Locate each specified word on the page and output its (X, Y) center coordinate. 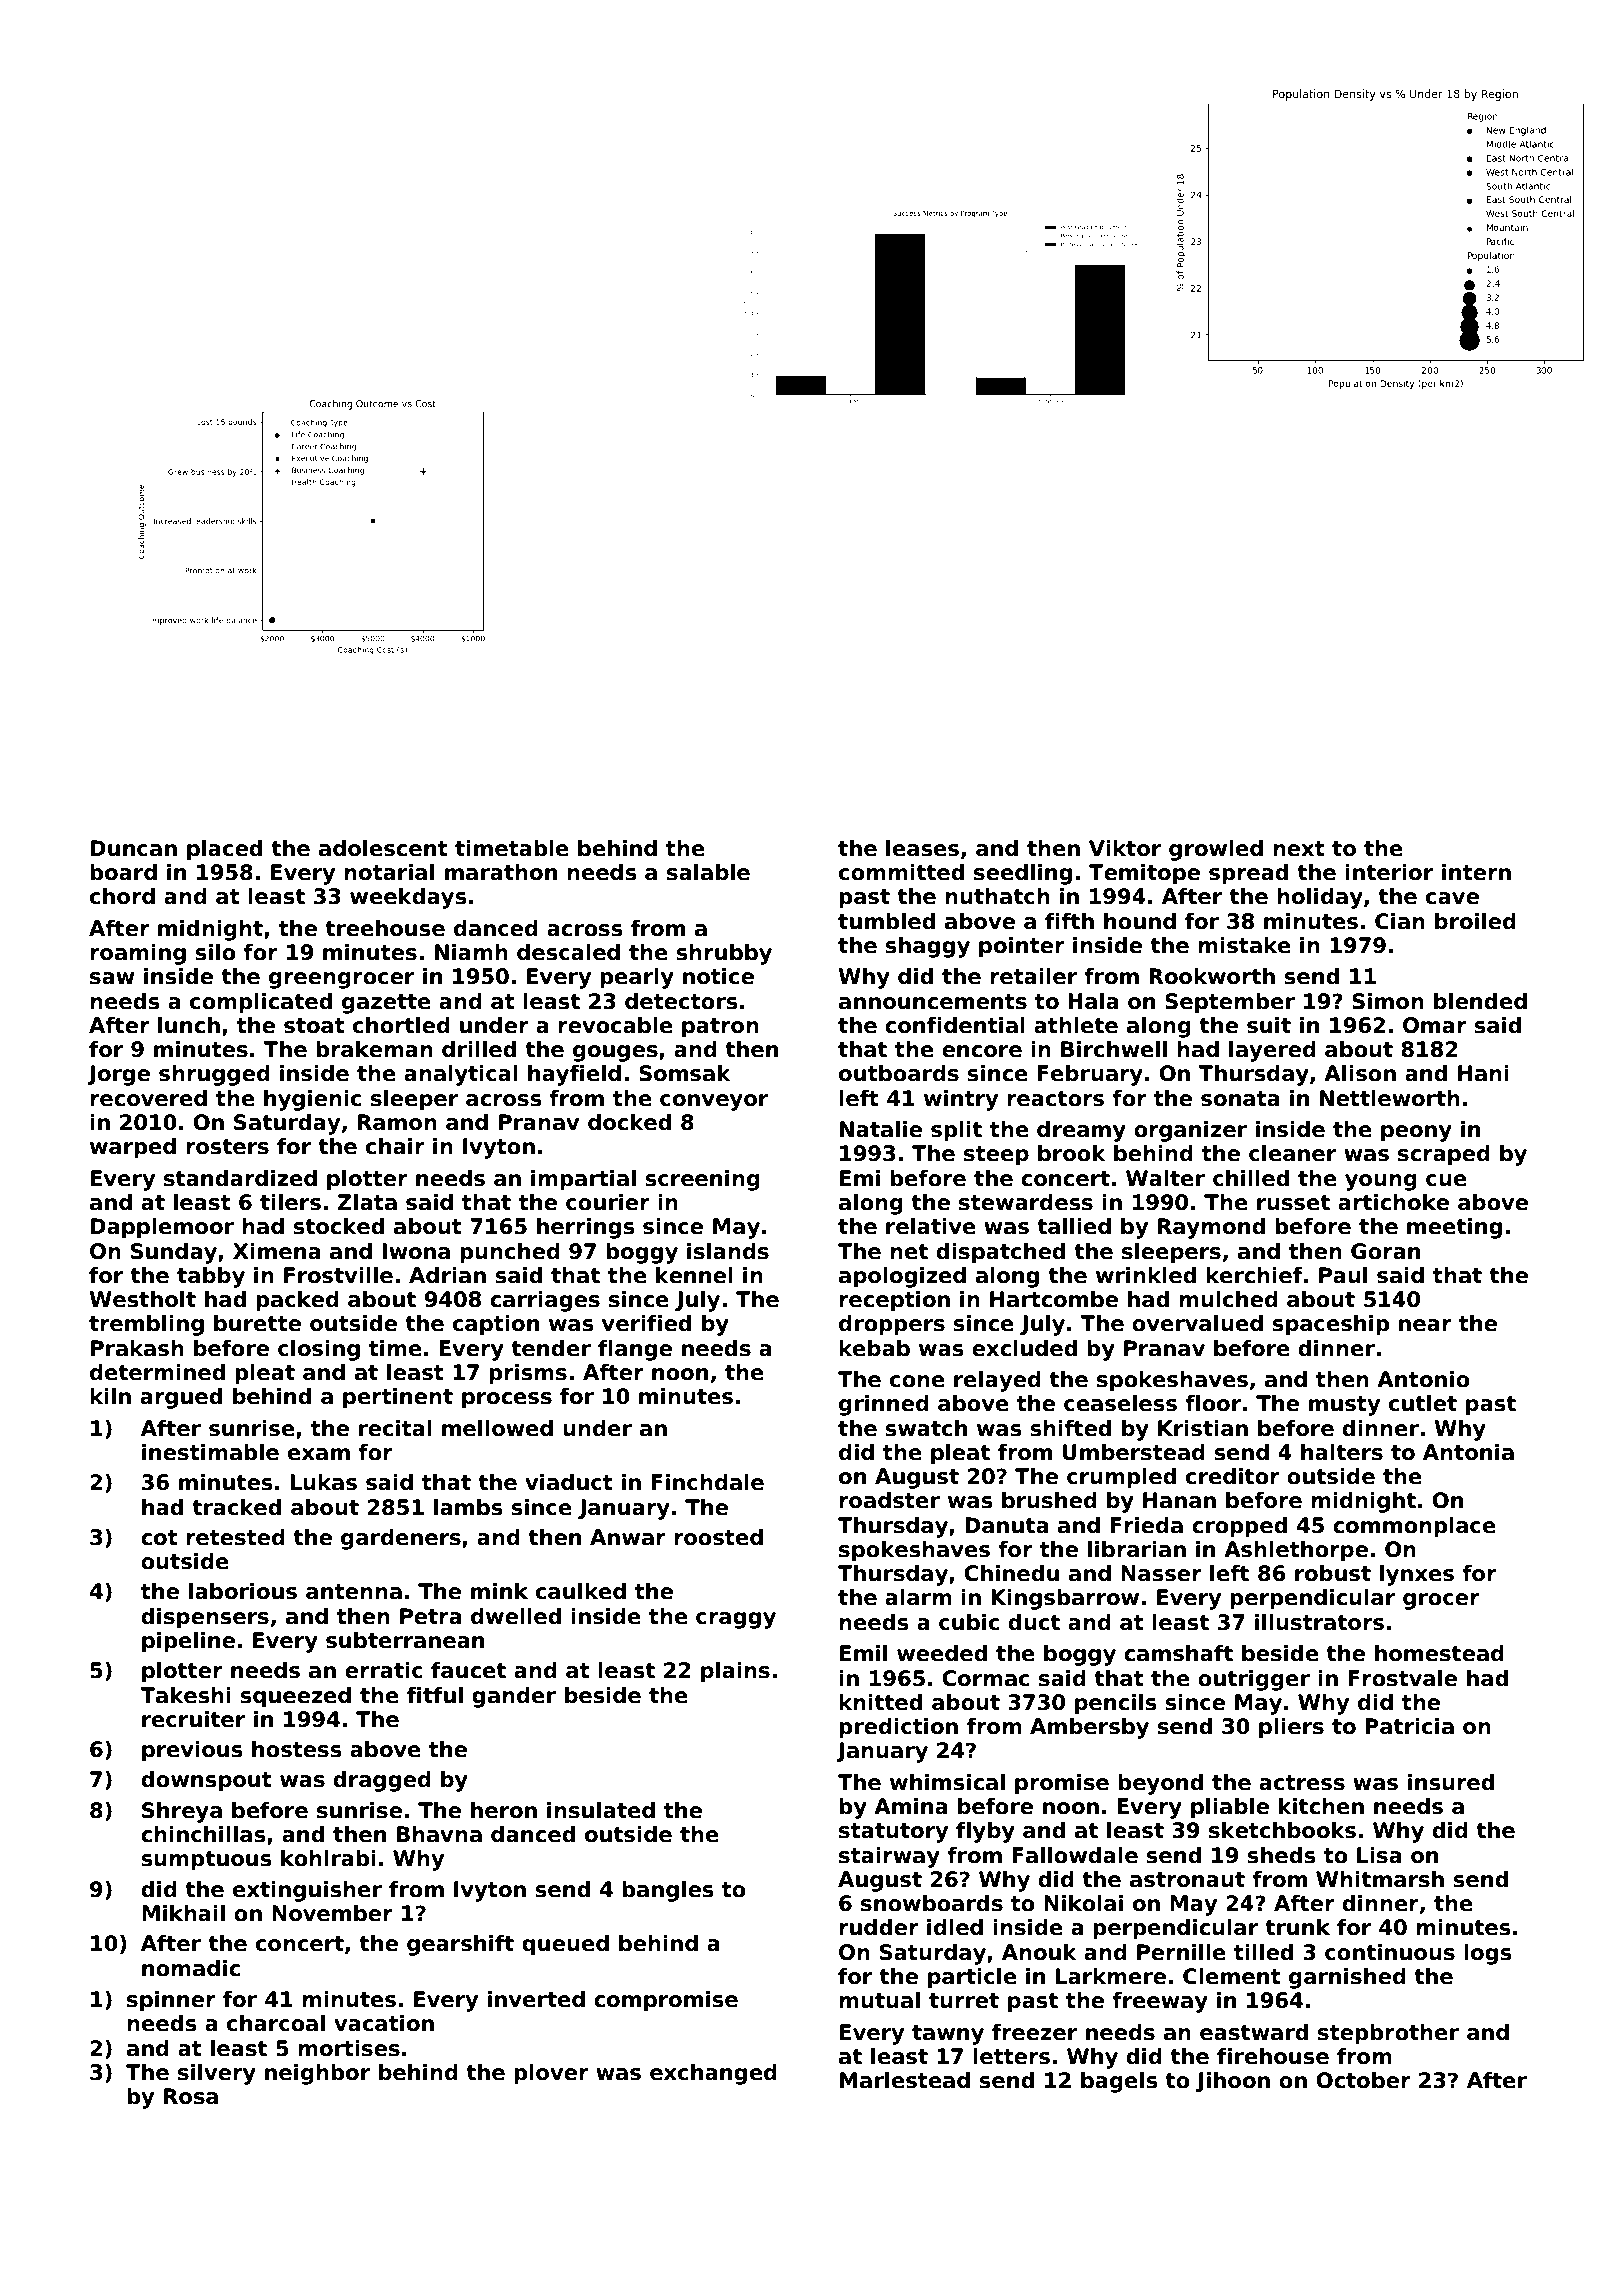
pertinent (398, 1398)
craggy (736, 1620)
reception (894, 1301)
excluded (1024, 1348)
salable (708, 872)
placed (224, 850)
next (1299, 849)
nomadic (191, 1968)
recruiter (193, 1719)
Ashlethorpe (1296, 1551)
